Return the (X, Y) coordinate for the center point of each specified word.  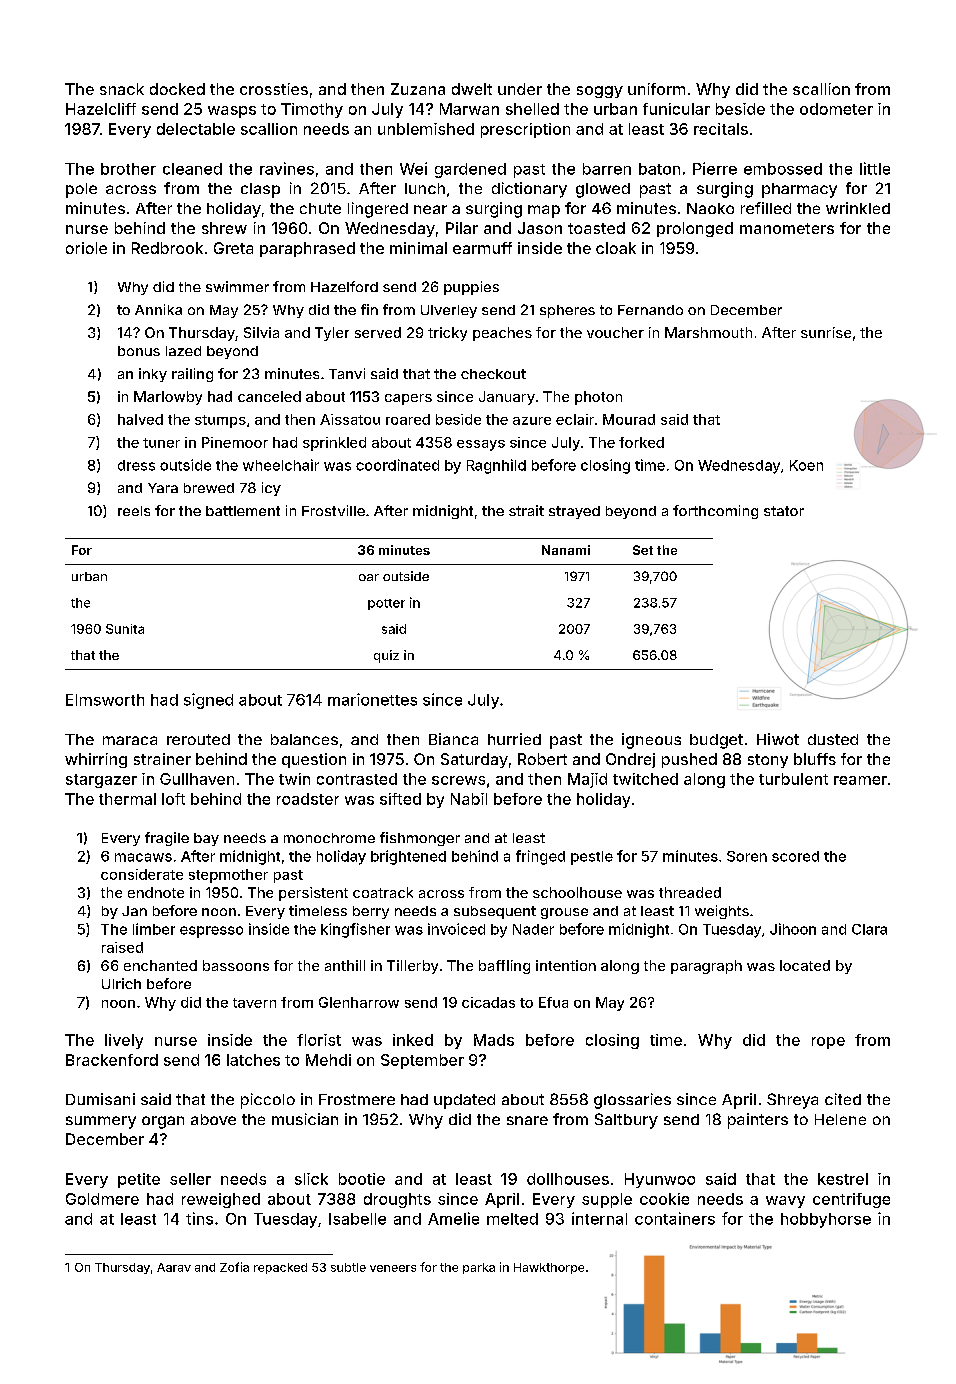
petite (139, 1180)
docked (177, 89)
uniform (656, 89)
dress (136, 465)
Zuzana (418, 89)
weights (722, 912)
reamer (860, 780)
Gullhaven (197, 779)
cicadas (488, 1002)
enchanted (160, 965)
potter (386, 604)
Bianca (453, 739)
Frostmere (357, 1099)
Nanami (566, 550)
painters (758, 1121)
